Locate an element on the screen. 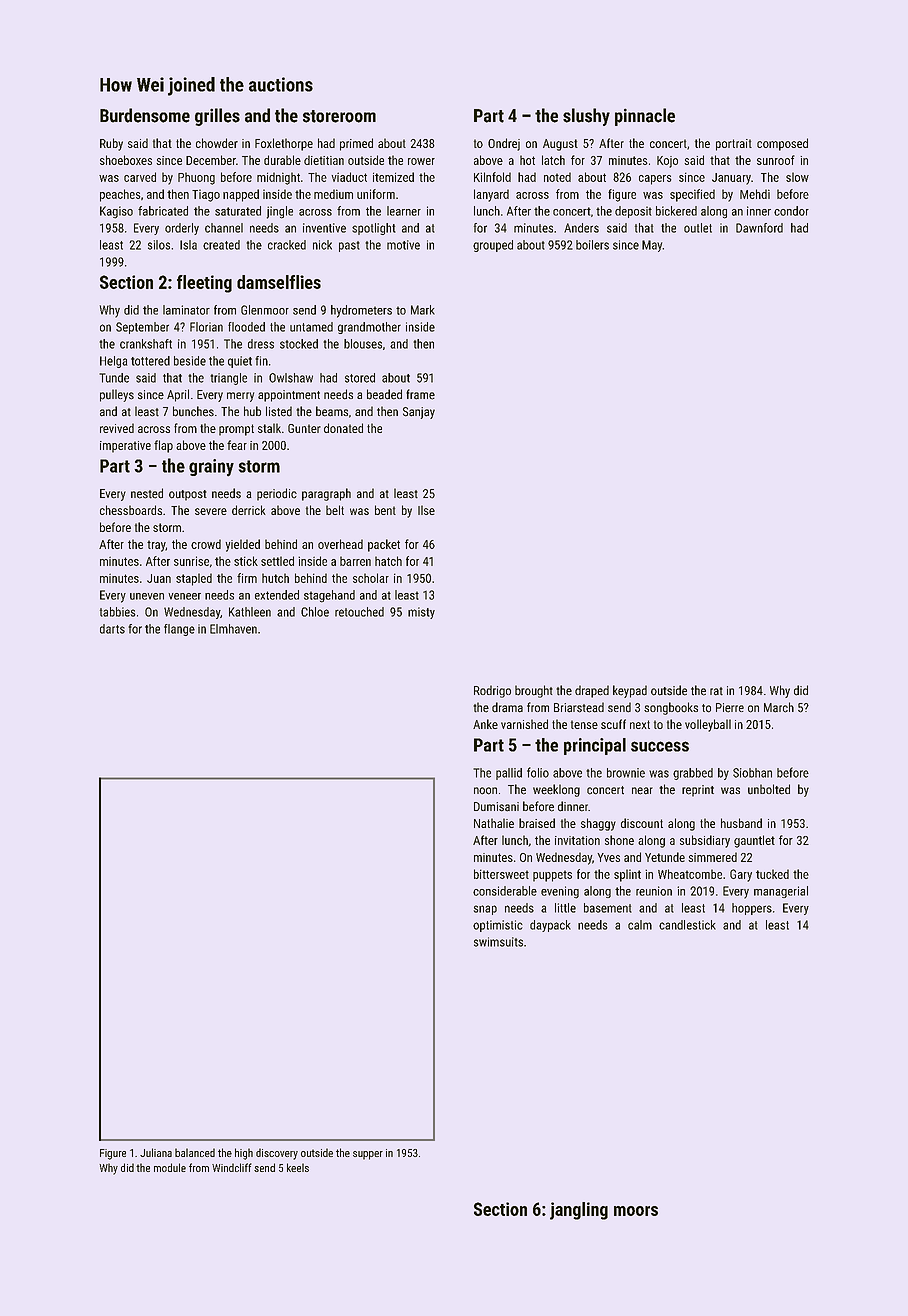 The height and width of the screenshot is (1316, 908). frame is located at coordinates (420, 394).
